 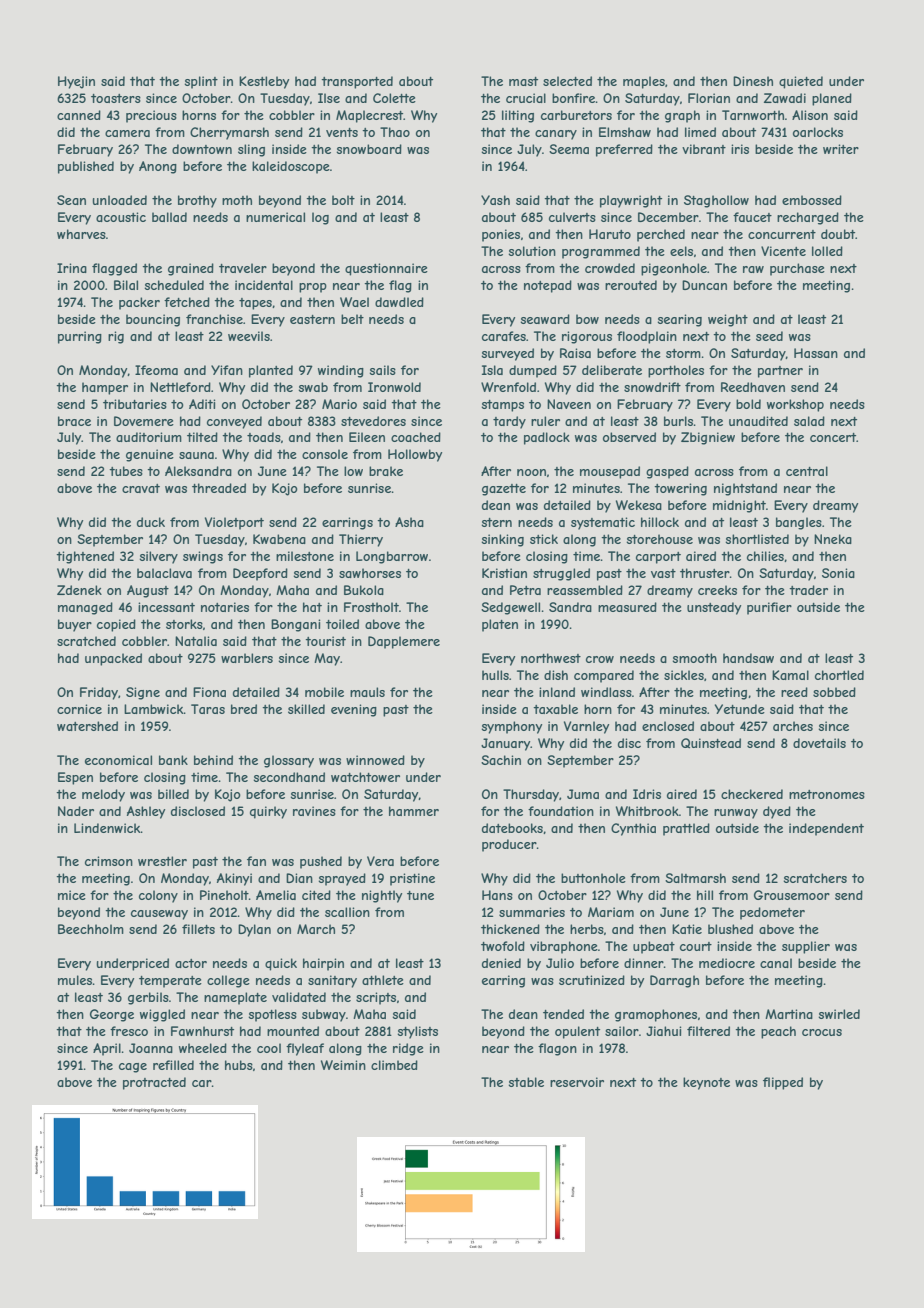 What do you see at coordinates (604, 676) in the document?
I see `compared` at bounding box center [604, 676].
